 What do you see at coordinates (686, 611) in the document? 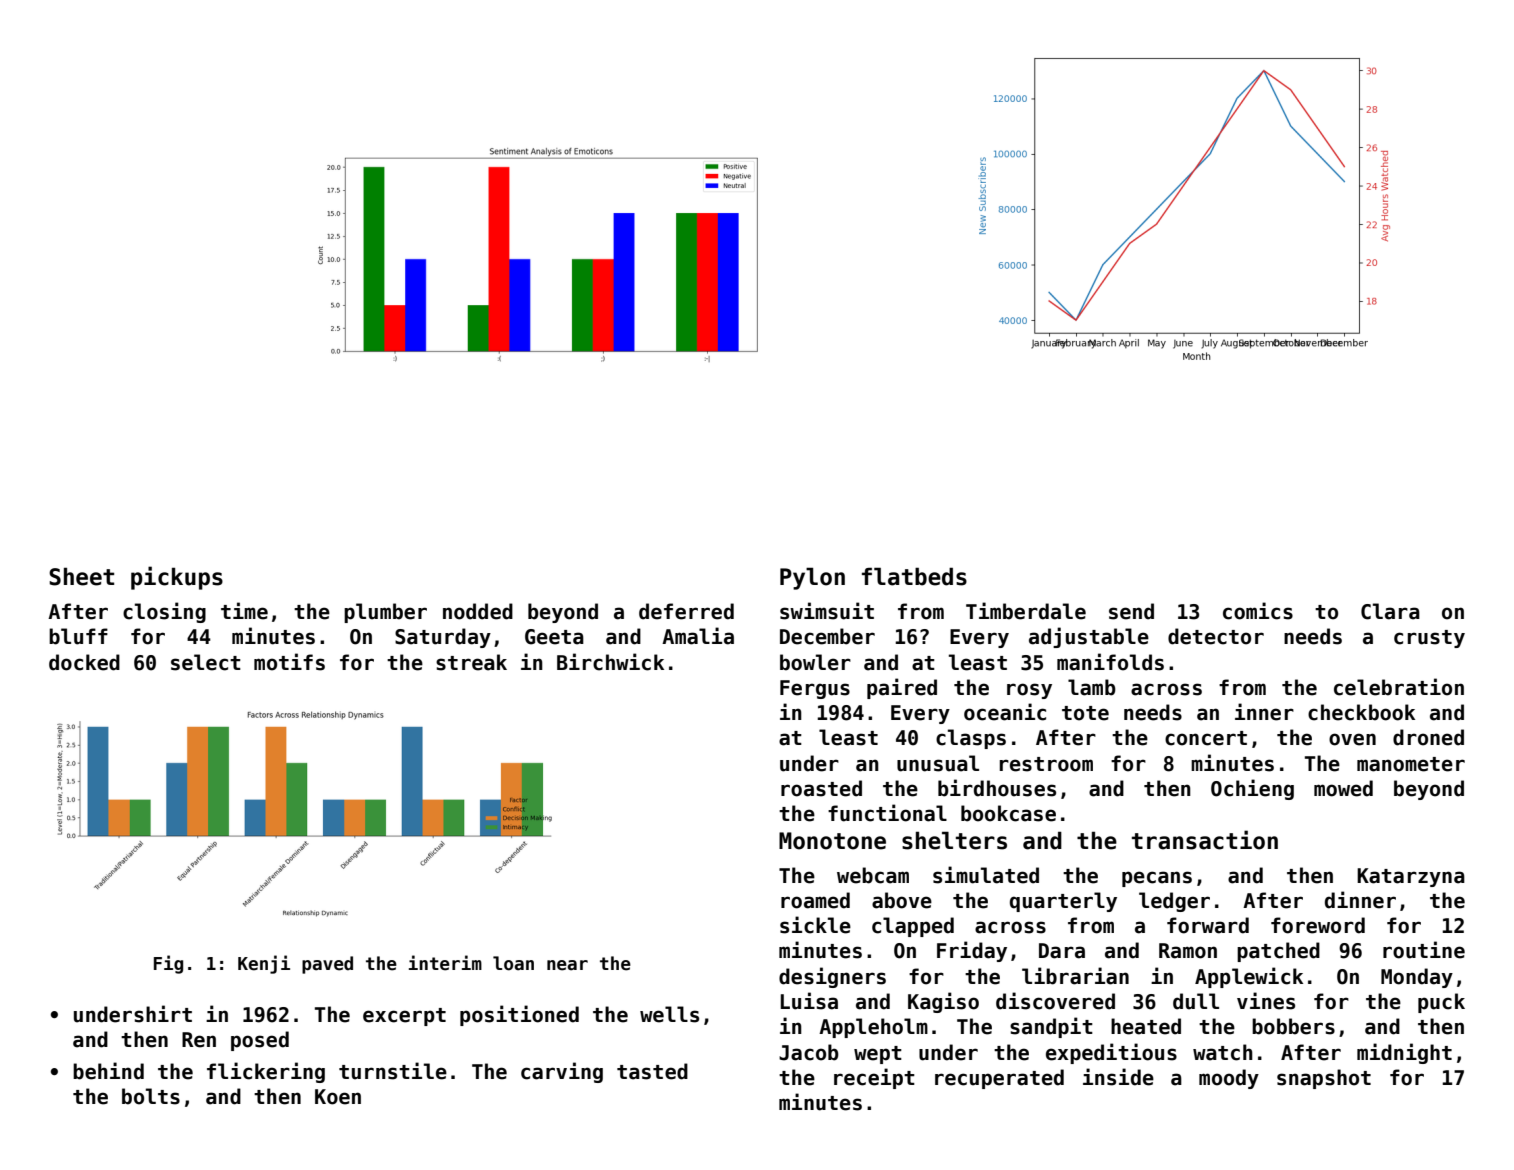
I see `deferred` at bounding box center [686, 611].
